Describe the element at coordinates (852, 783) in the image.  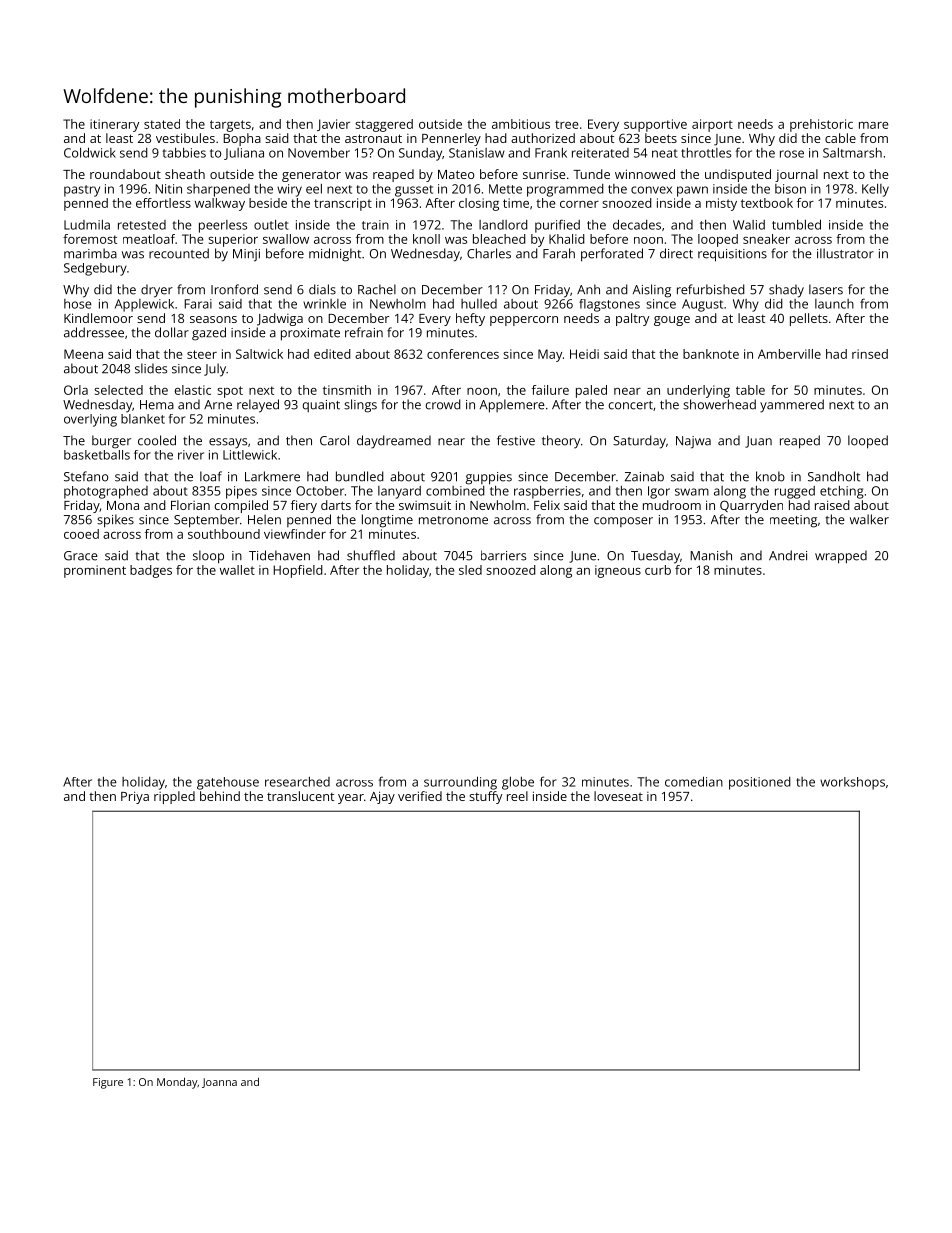
I see `workshops` at that location.
